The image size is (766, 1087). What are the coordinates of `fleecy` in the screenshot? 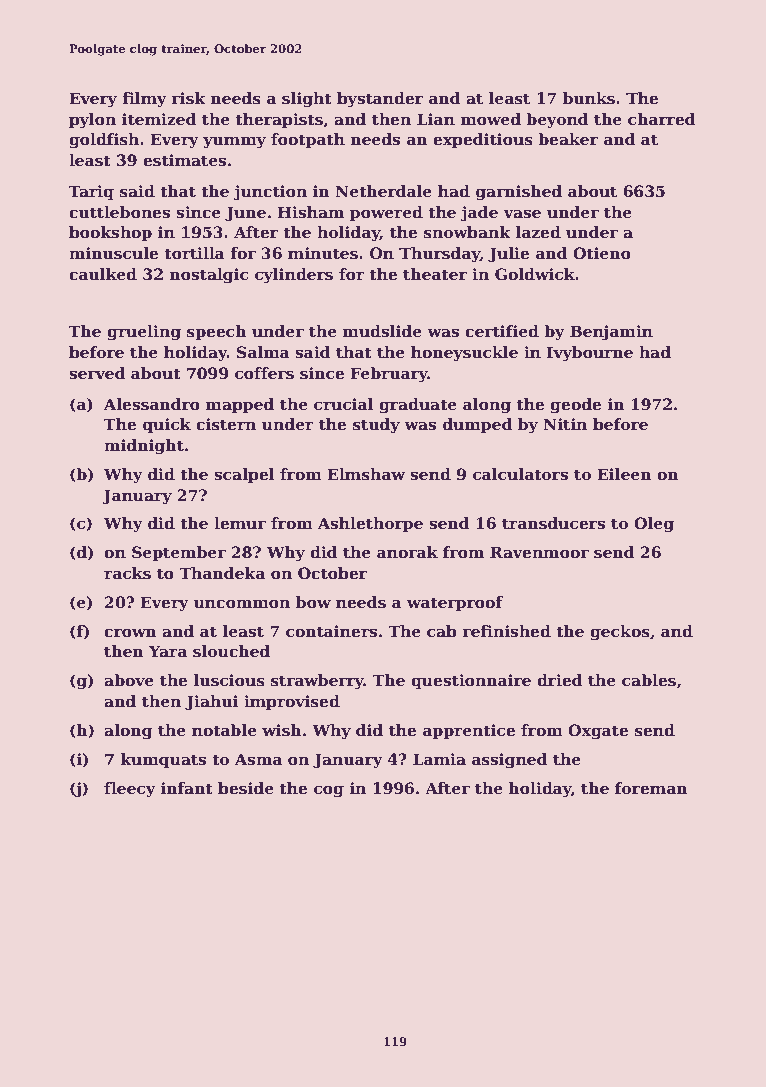 It's located at (130, 790).
